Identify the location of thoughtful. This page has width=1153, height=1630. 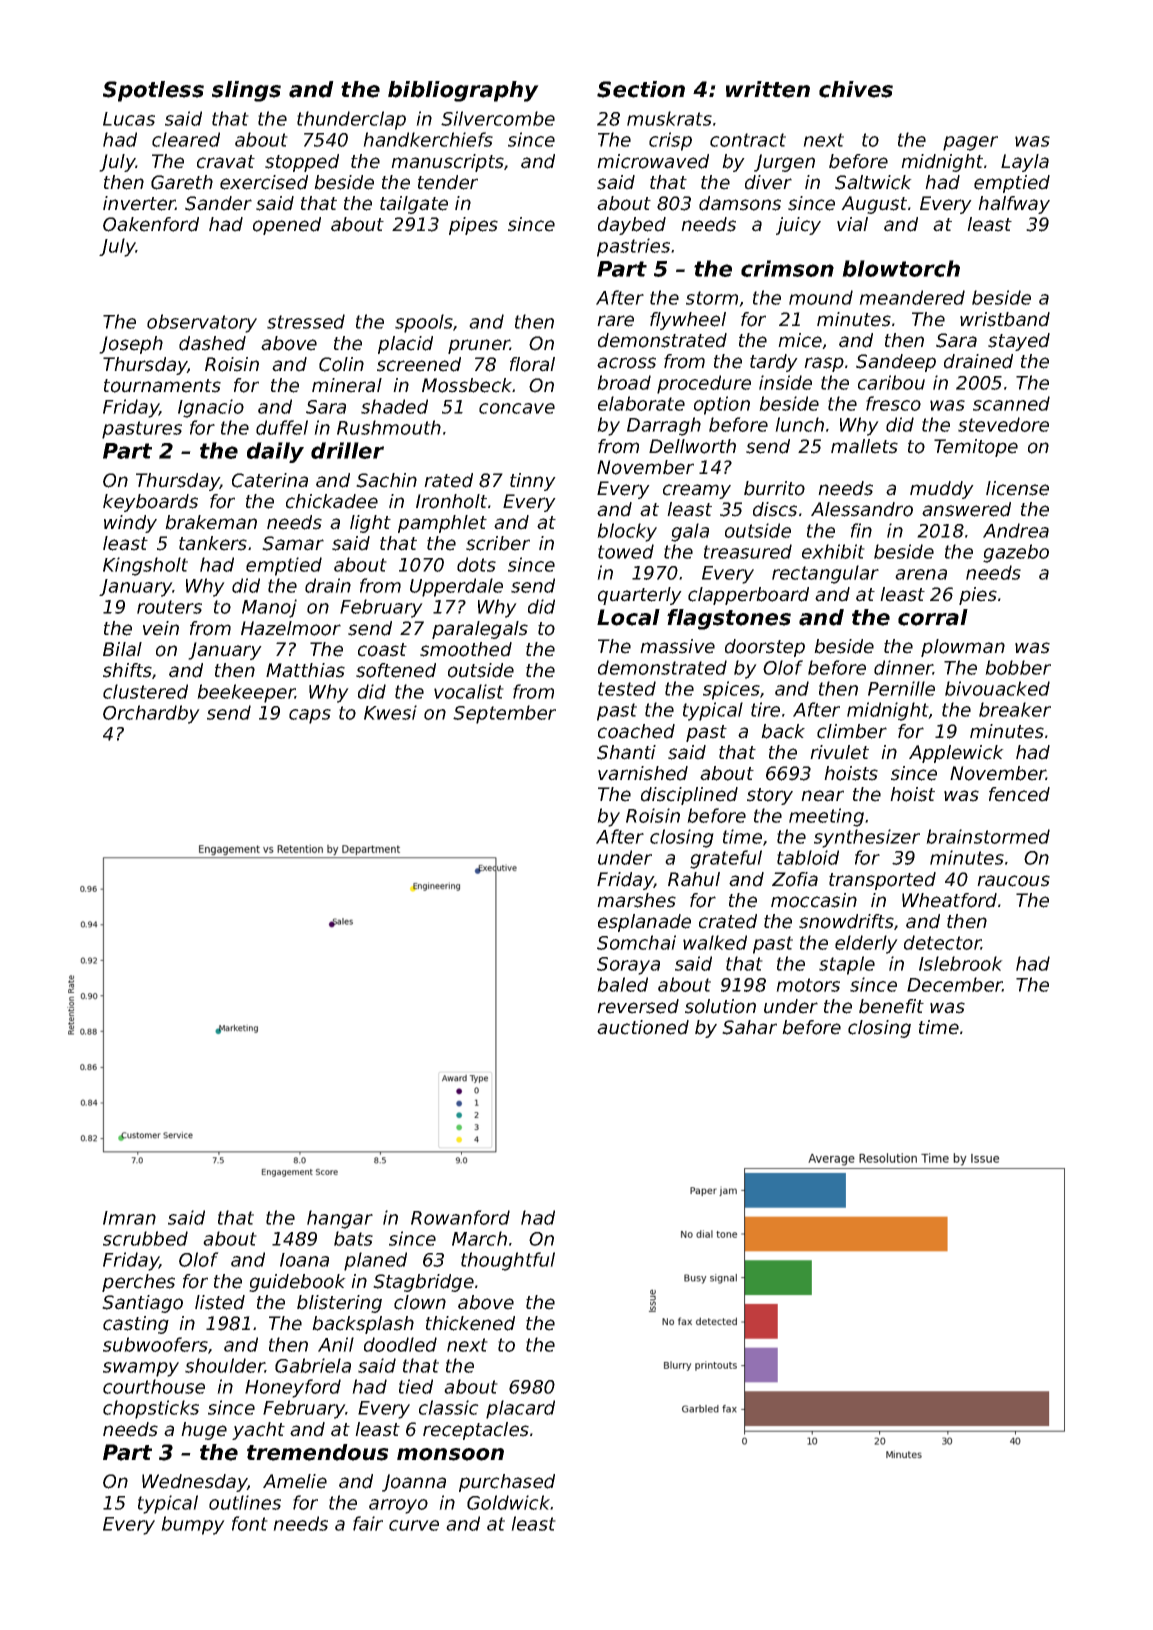
(508, 1261).
